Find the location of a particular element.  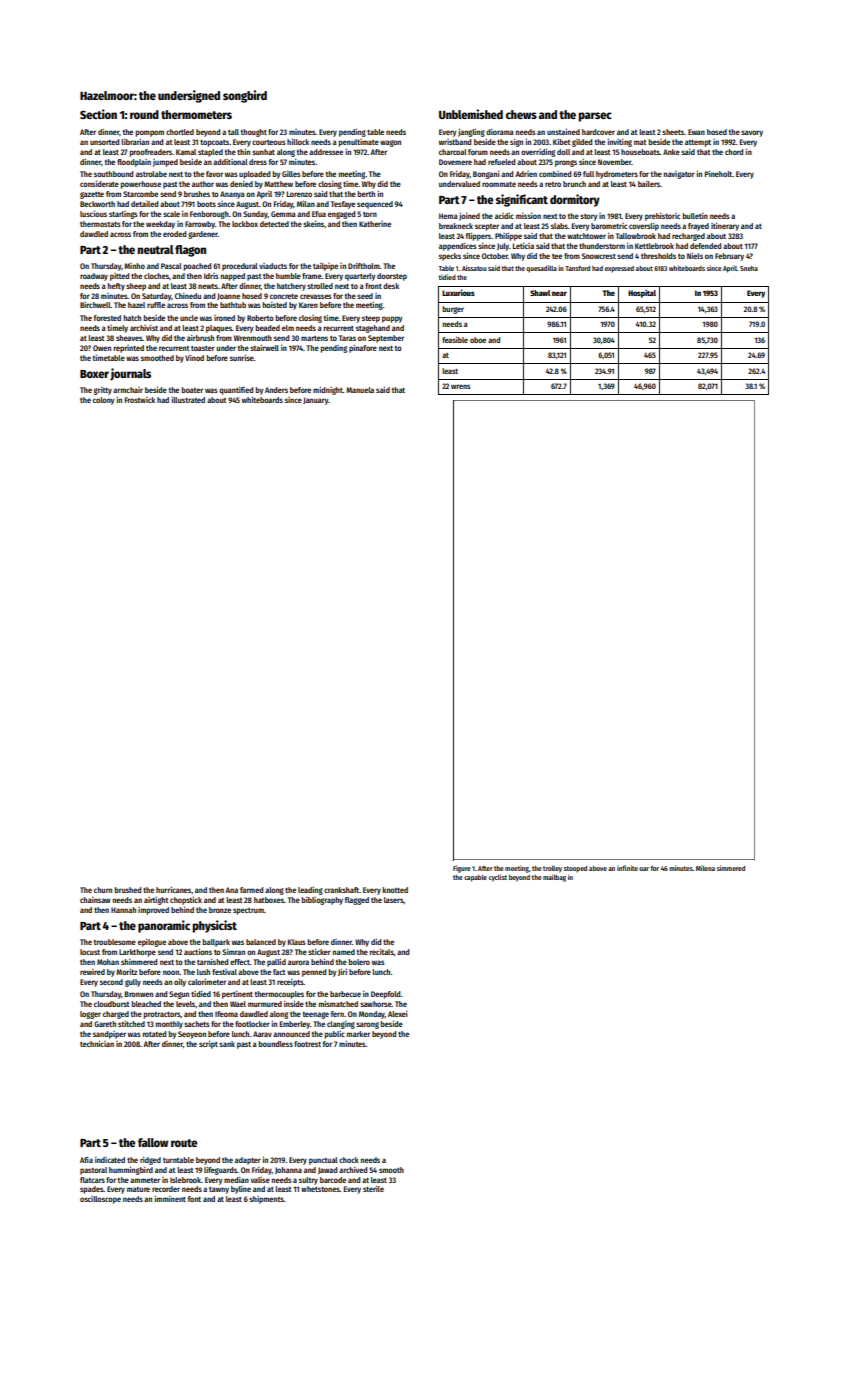

crankshaft is located at coordinates (342, 890).
